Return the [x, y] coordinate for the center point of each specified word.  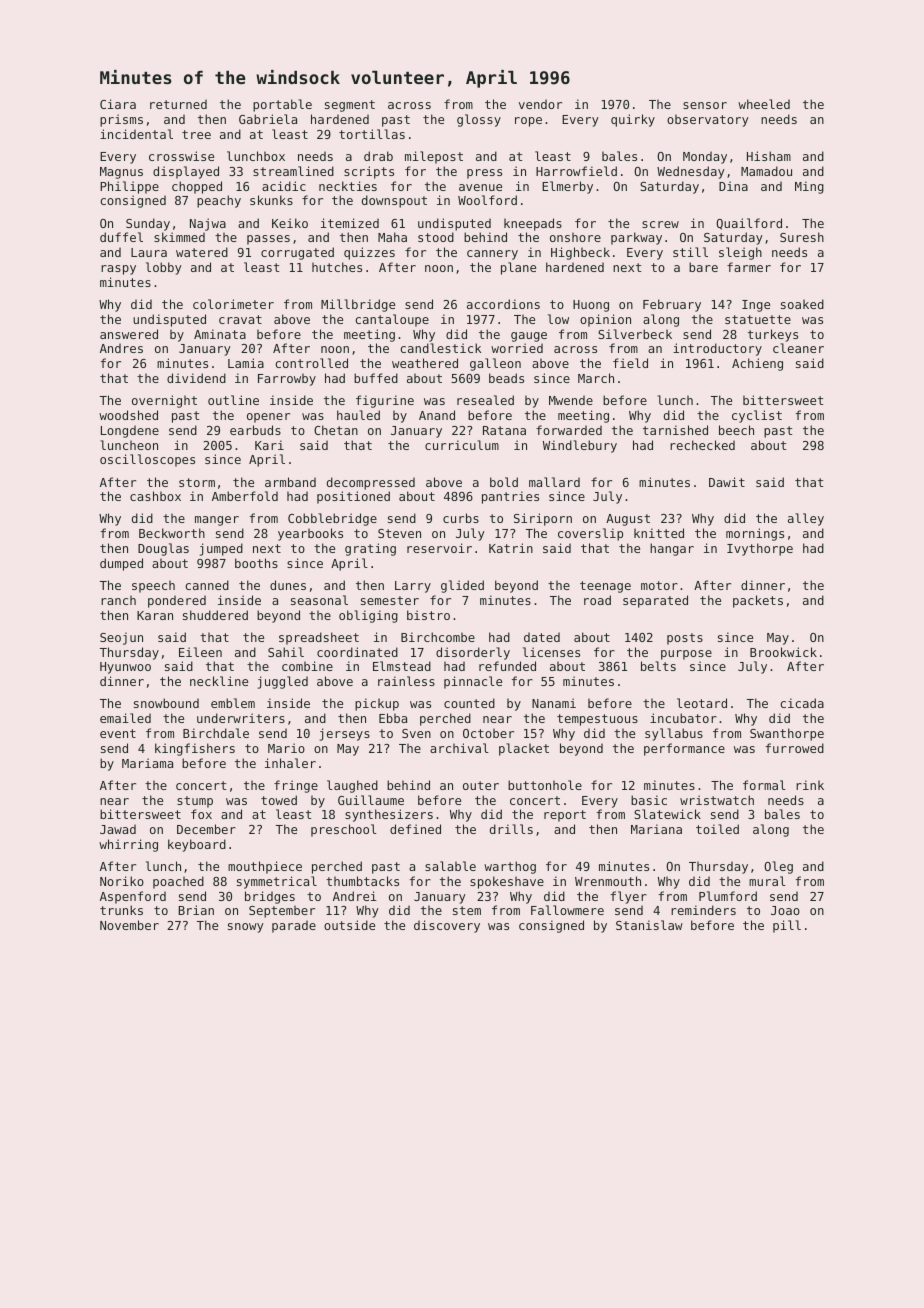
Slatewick [667, 814]
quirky [633, 120]
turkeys [773, 335]
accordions [503, 304]
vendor [540, 104]
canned [207, 585]
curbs [461, 518]
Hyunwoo [125, 668]
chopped [197, 187]
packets [758, 601]
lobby [164, 268]
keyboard [197, 845]
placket [524, 749]
